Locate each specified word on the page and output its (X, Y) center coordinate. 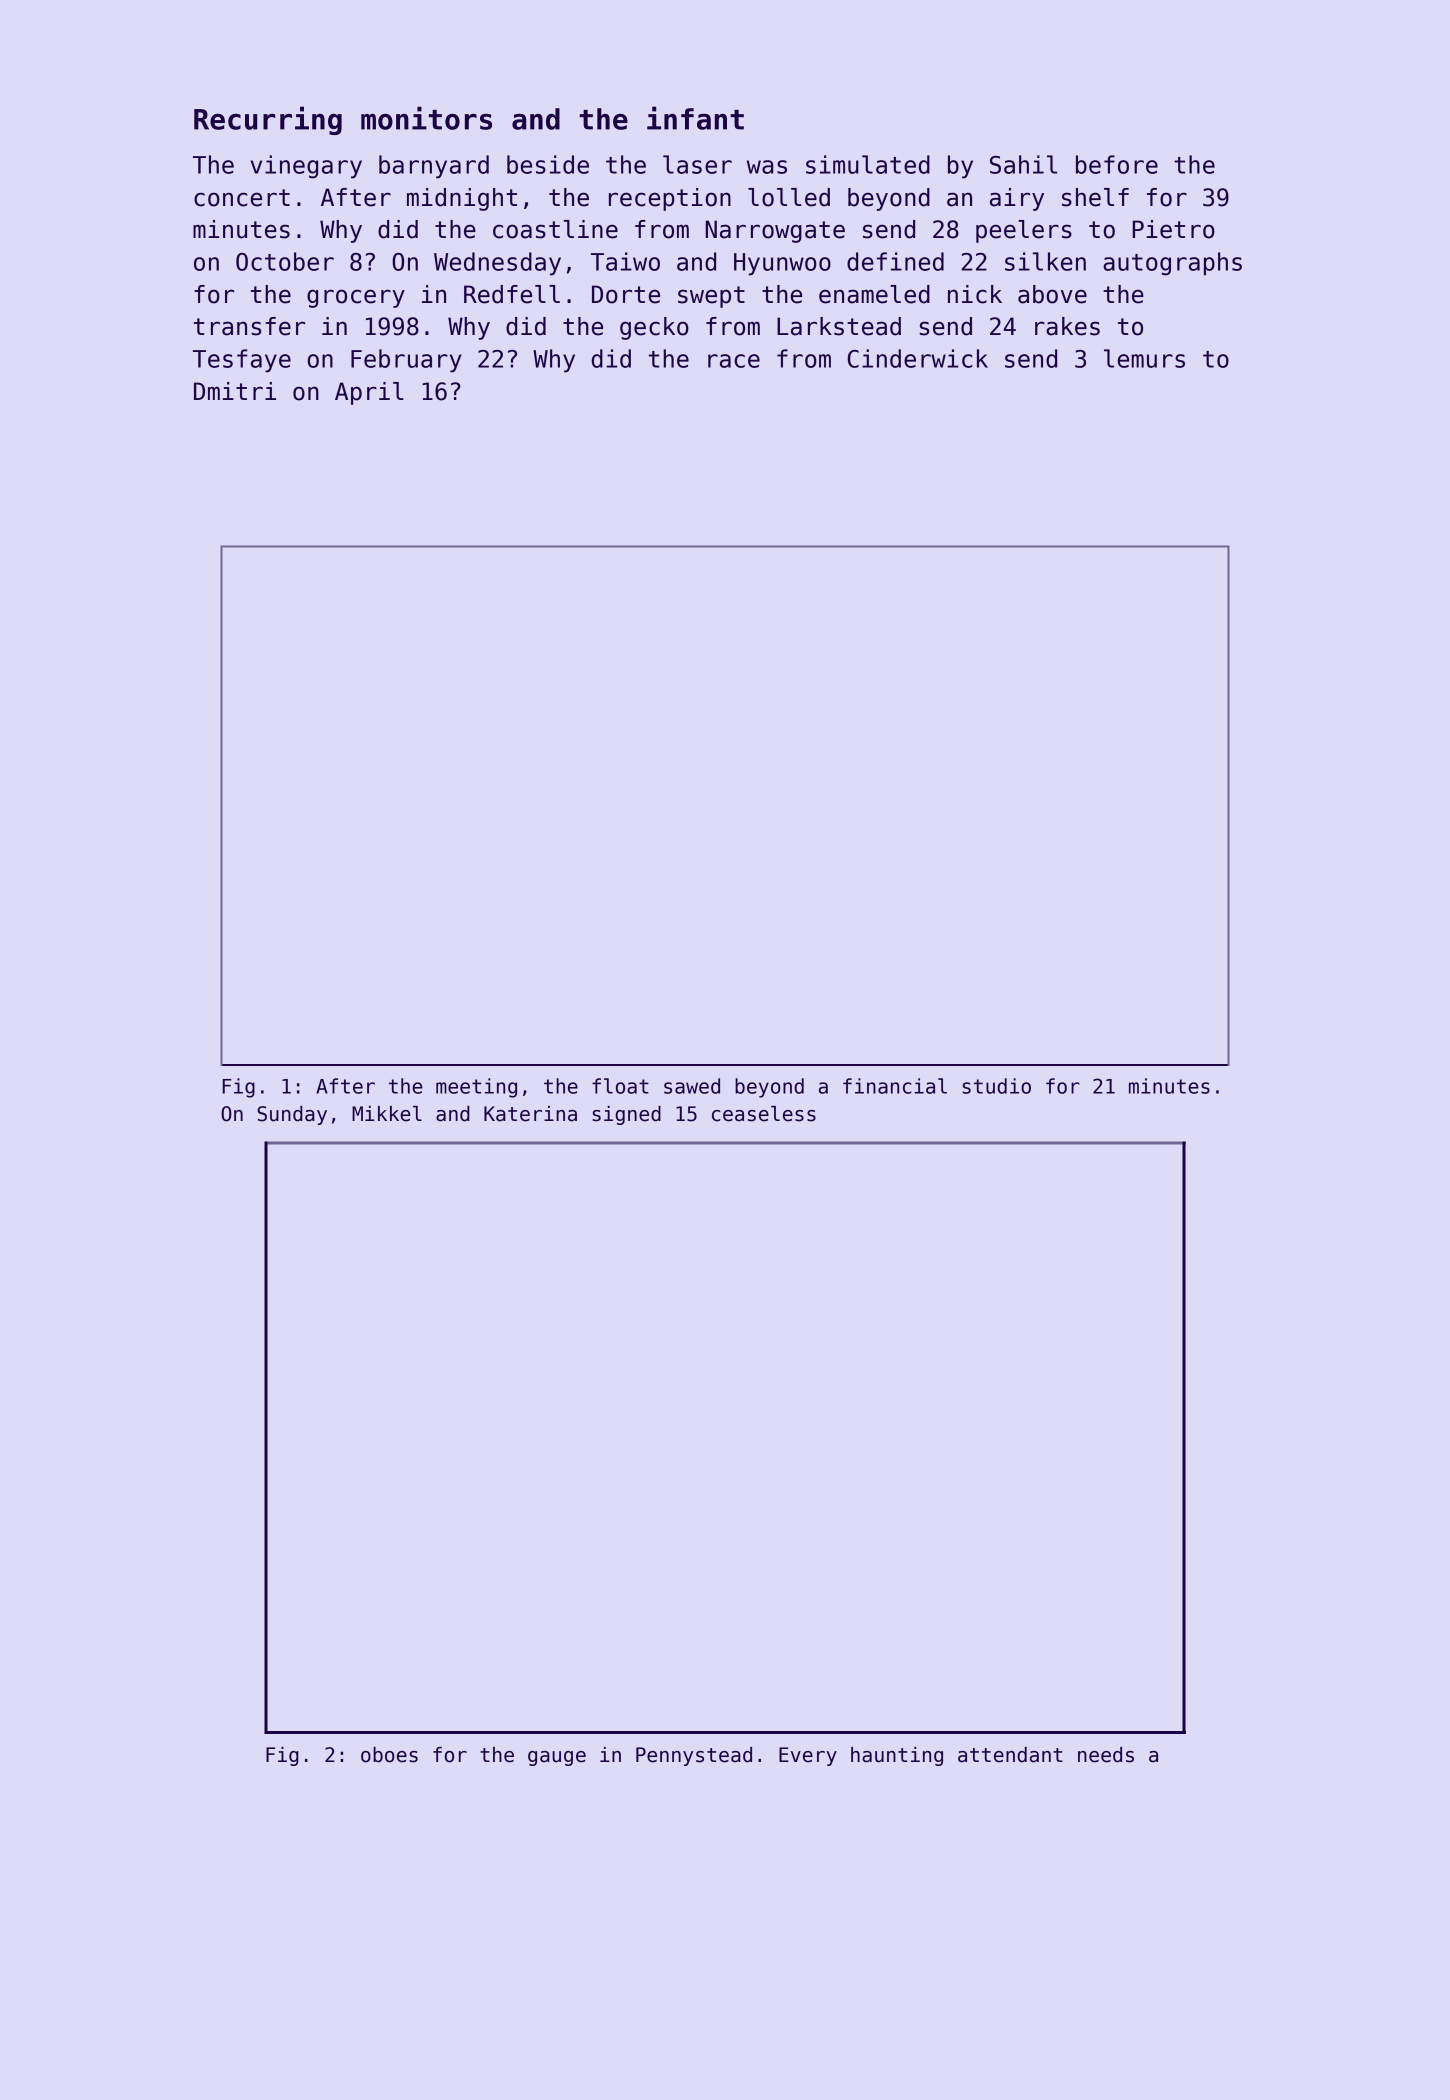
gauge (557, 1758)
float (620, 1086)
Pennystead (694, 1756)
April (369, 393)
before (1117, 164)
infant (695, 118)
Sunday (292, 1115)
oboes (389, 1755)
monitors (426, 118)
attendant (1010, 1755)
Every (808, 1756)
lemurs (1144, 358)
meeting (476, 1088)
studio (996, 1086)
